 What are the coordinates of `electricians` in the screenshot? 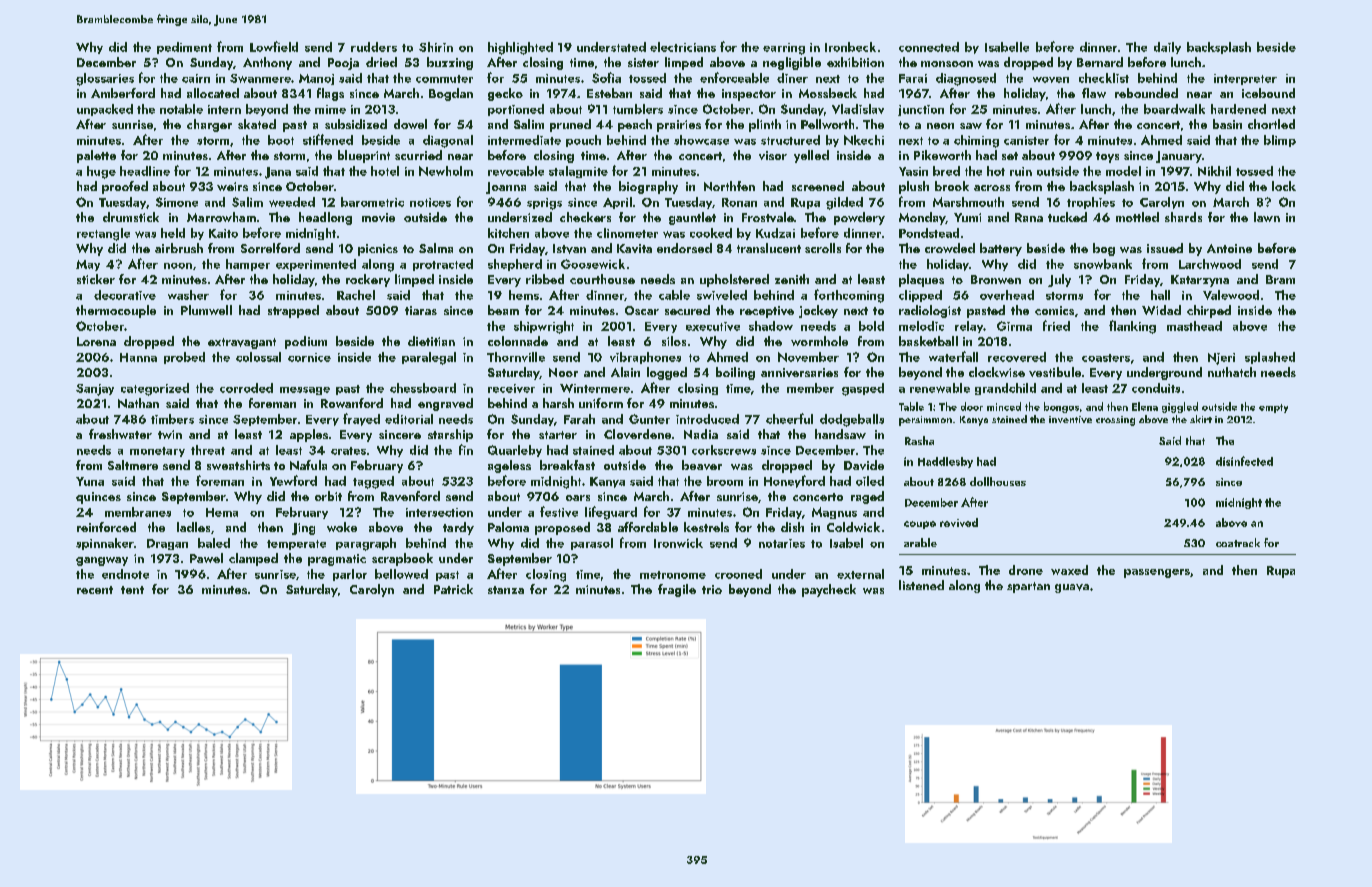 It's located at (683, 47).
